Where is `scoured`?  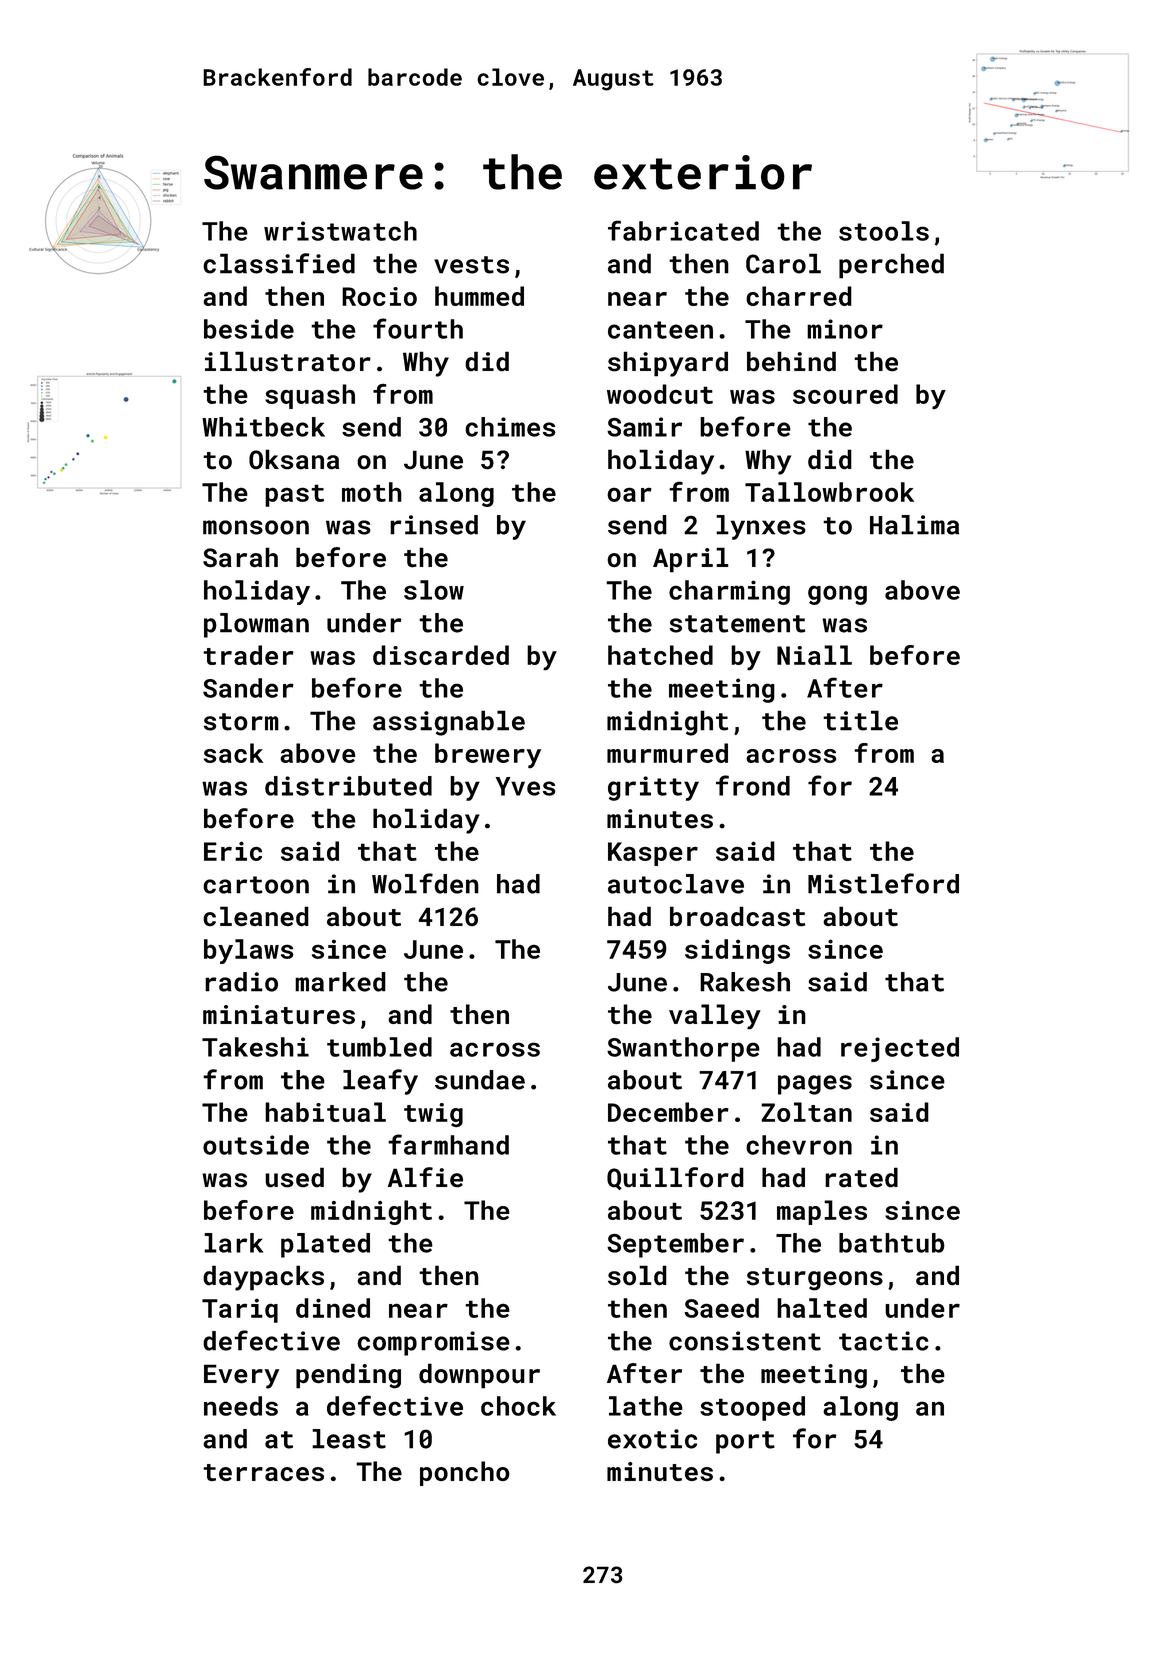 scoured is located at coordinates (845, 394).
